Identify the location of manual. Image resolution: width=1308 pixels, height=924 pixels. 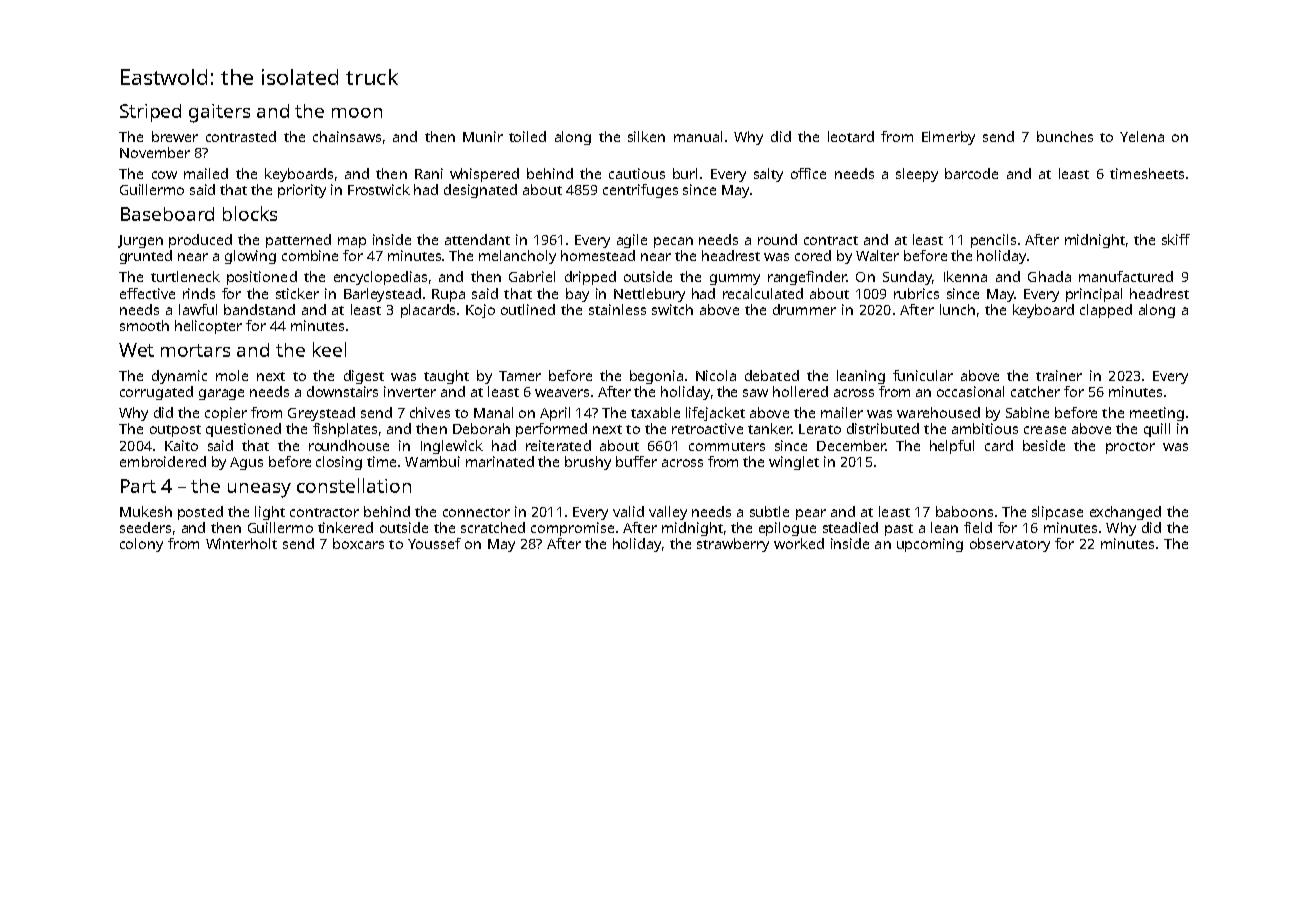
(698, 136).
